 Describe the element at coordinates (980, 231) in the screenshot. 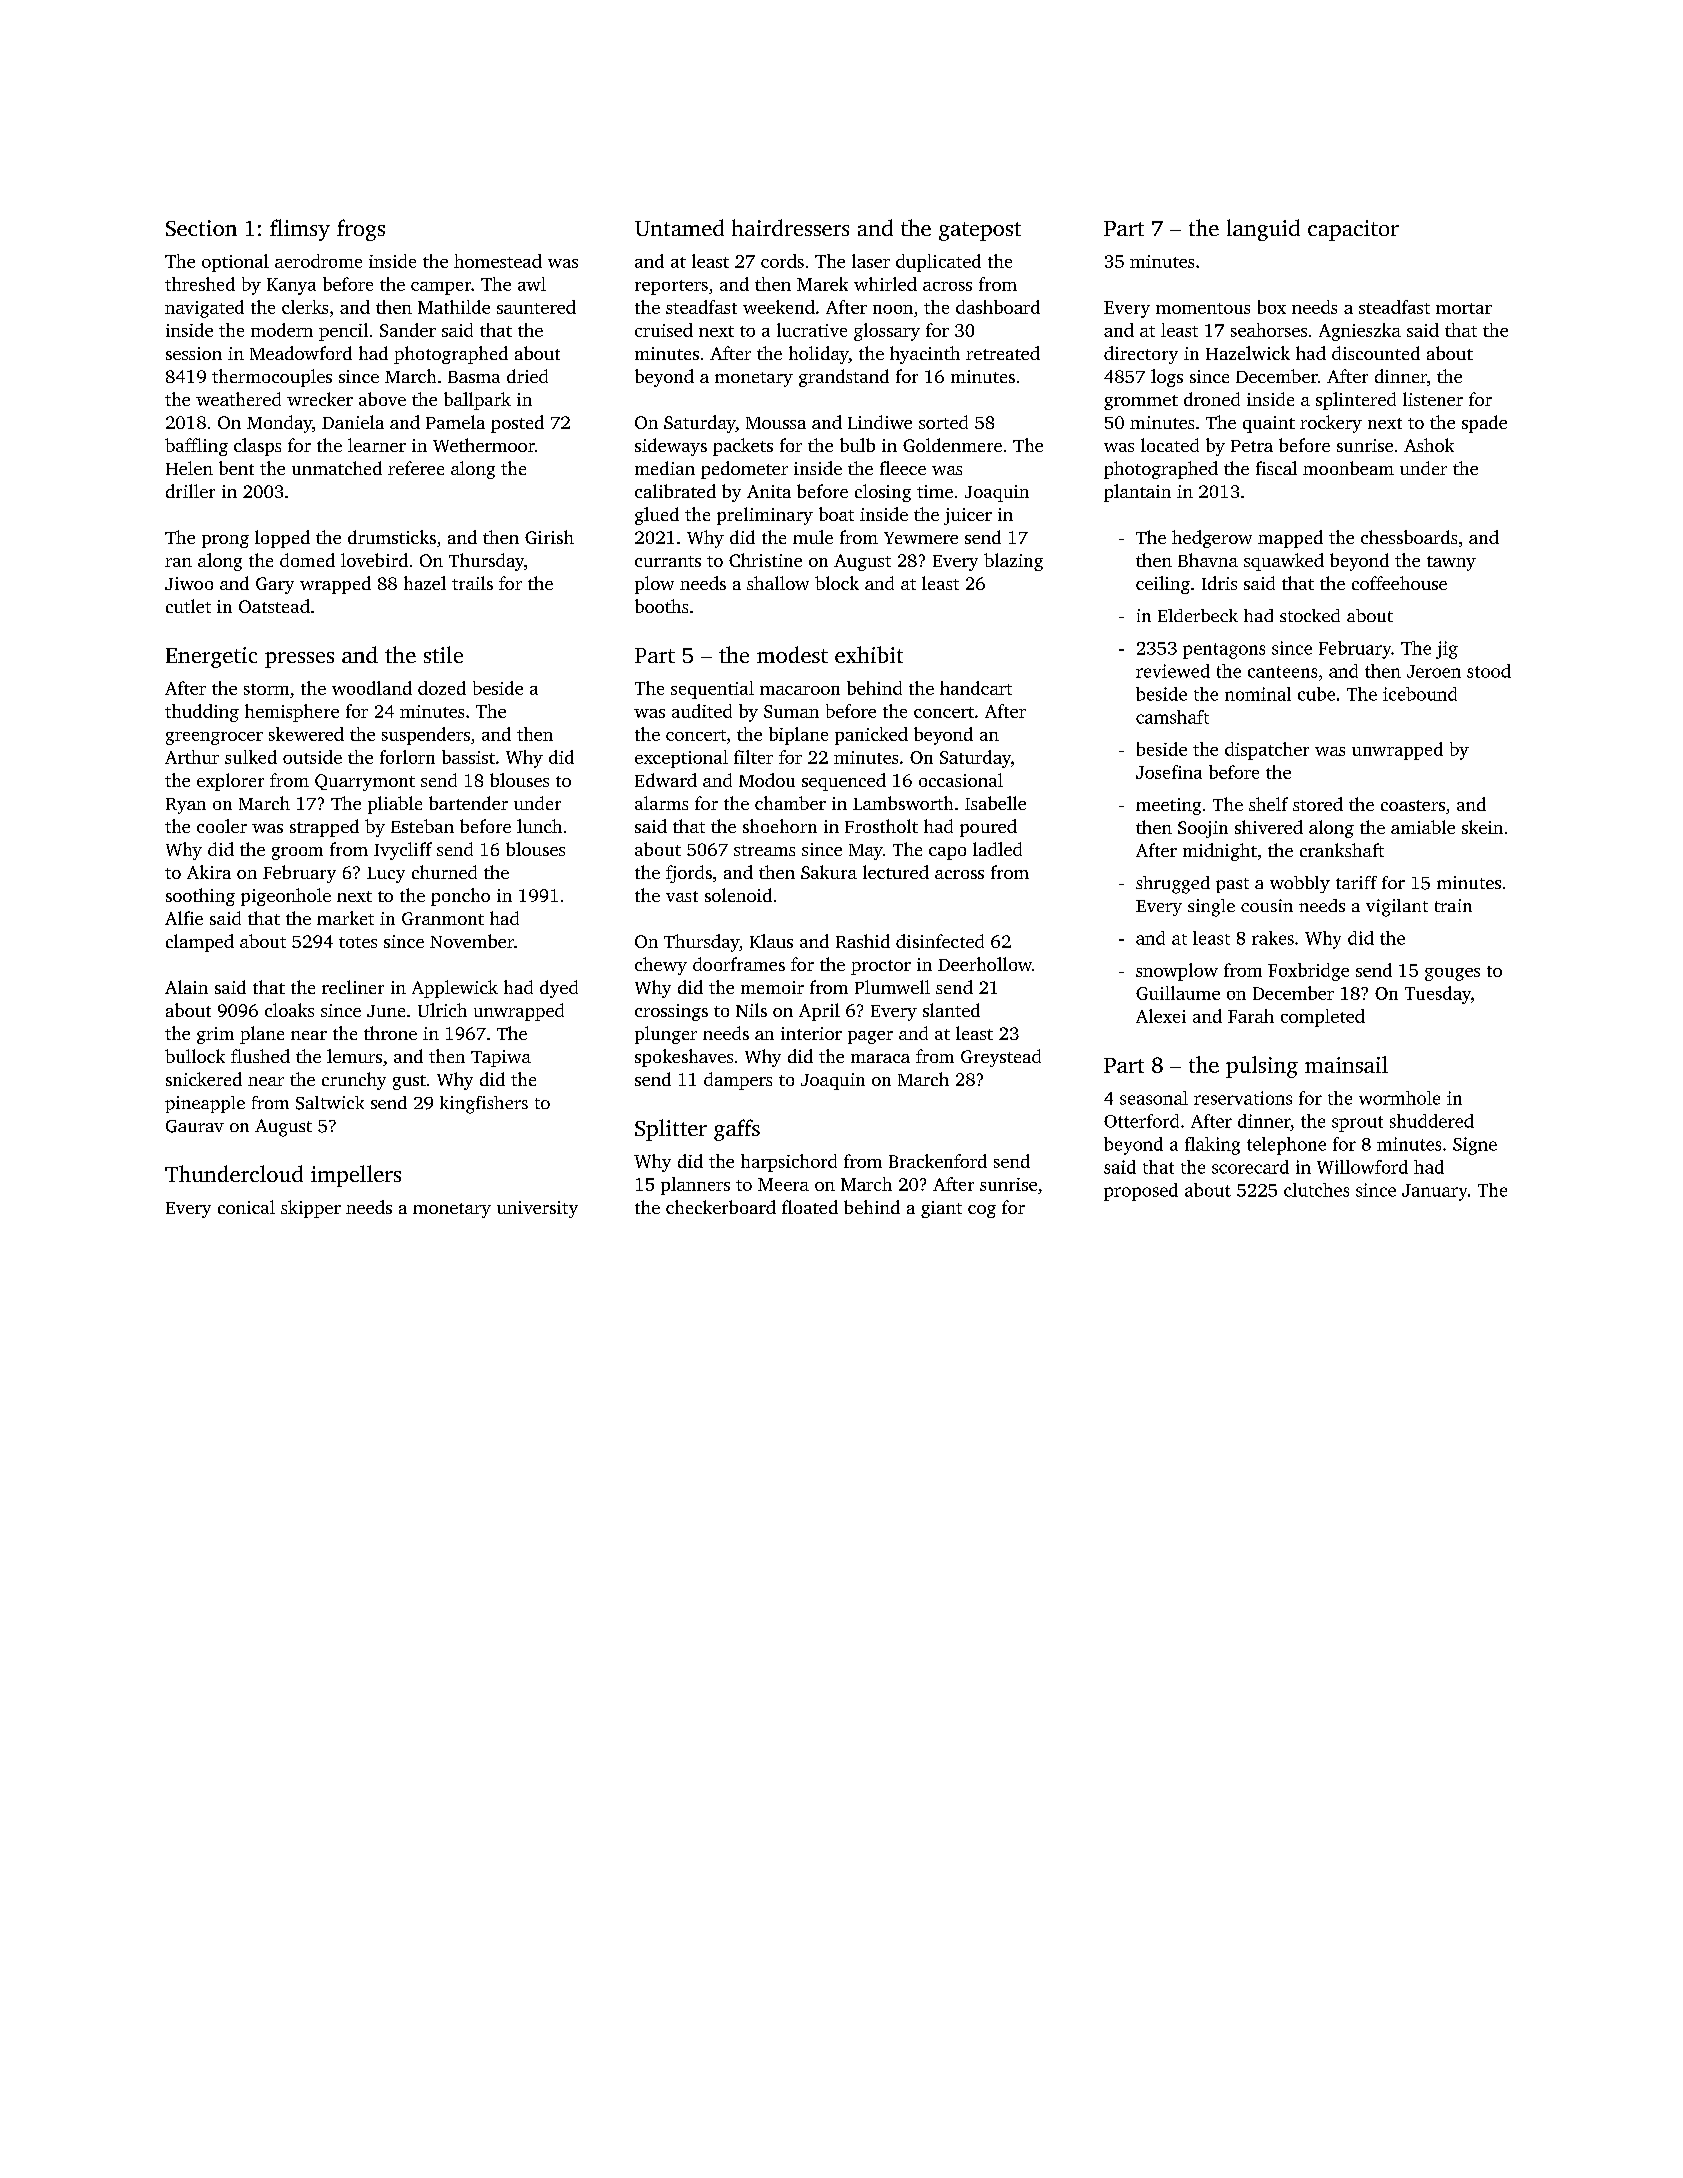

I see `gatepost` at that location.
